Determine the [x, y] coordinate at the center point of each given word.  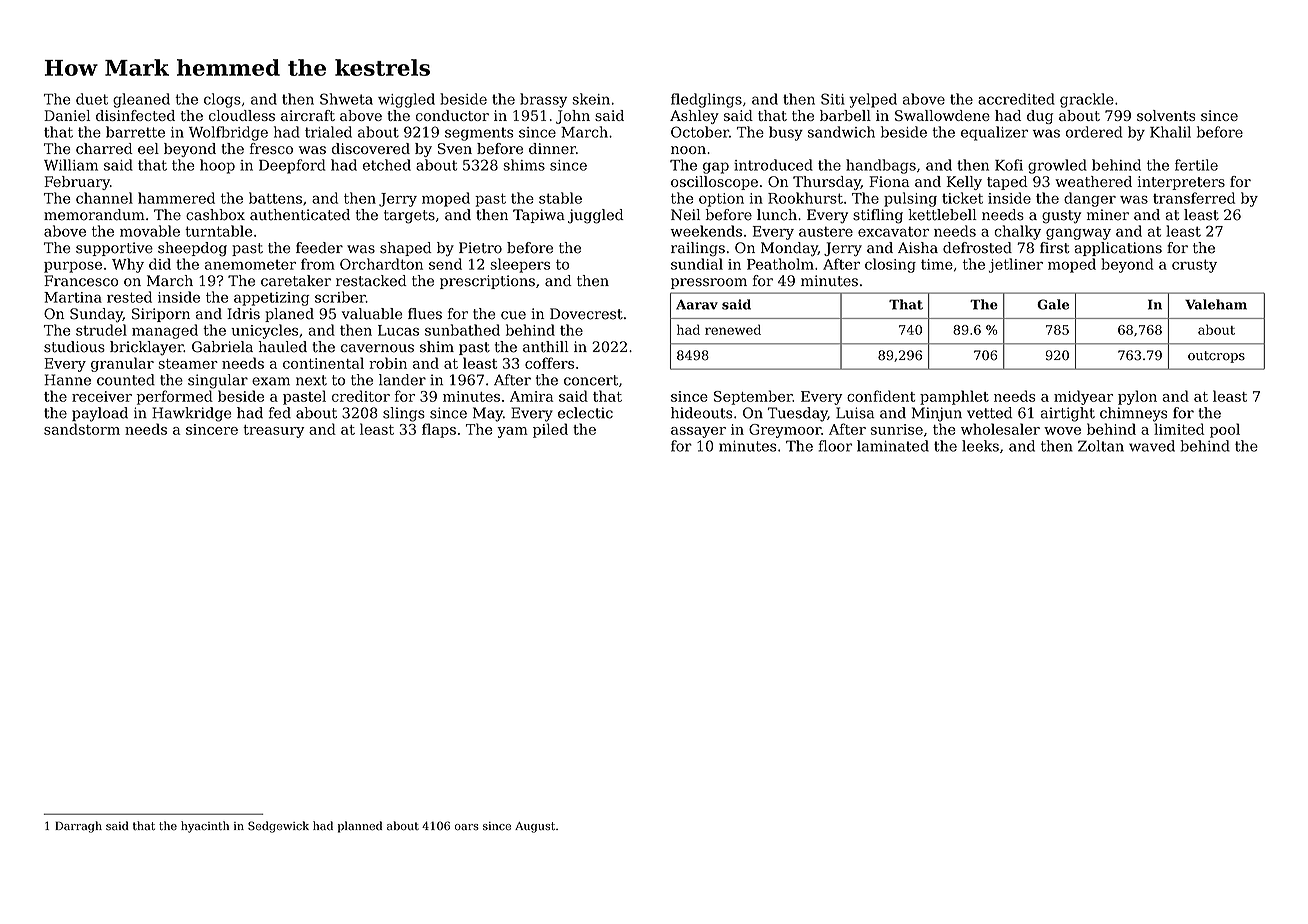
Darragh [78, 827]
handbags [881, 166]
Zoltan [1101, 446]
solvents [1166, 115]
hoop [217, 166]
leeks [980, 446]
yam [512, 432]
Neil [685, 215]
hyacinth [205, 827]
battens [275, 198]
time [937, 264]
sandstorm [82, 429]
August [535, 827]
